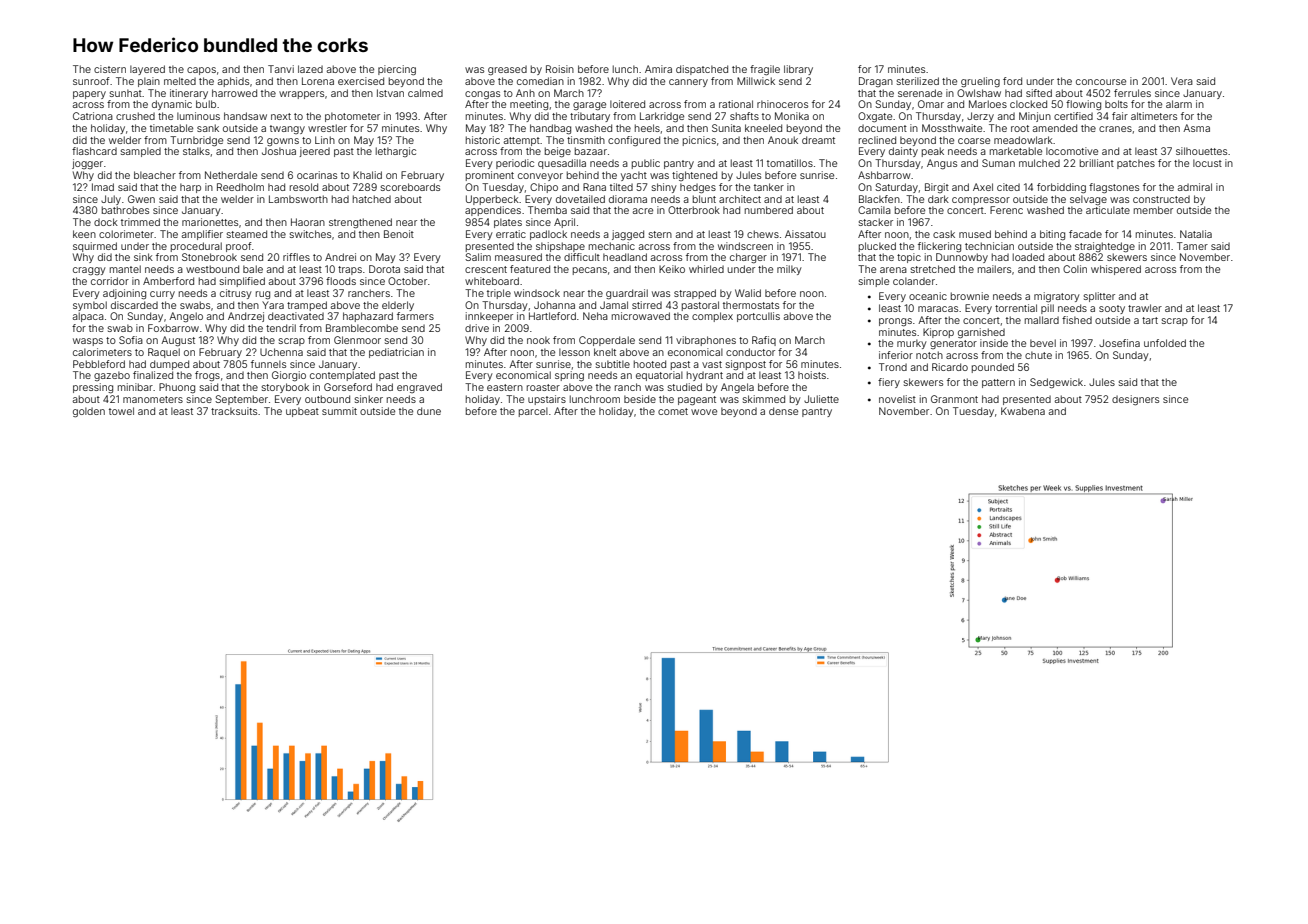 This document has height=924, width=1308. Describe the element at coordinates (147, 70) in the document. I see `layered` at that location.
